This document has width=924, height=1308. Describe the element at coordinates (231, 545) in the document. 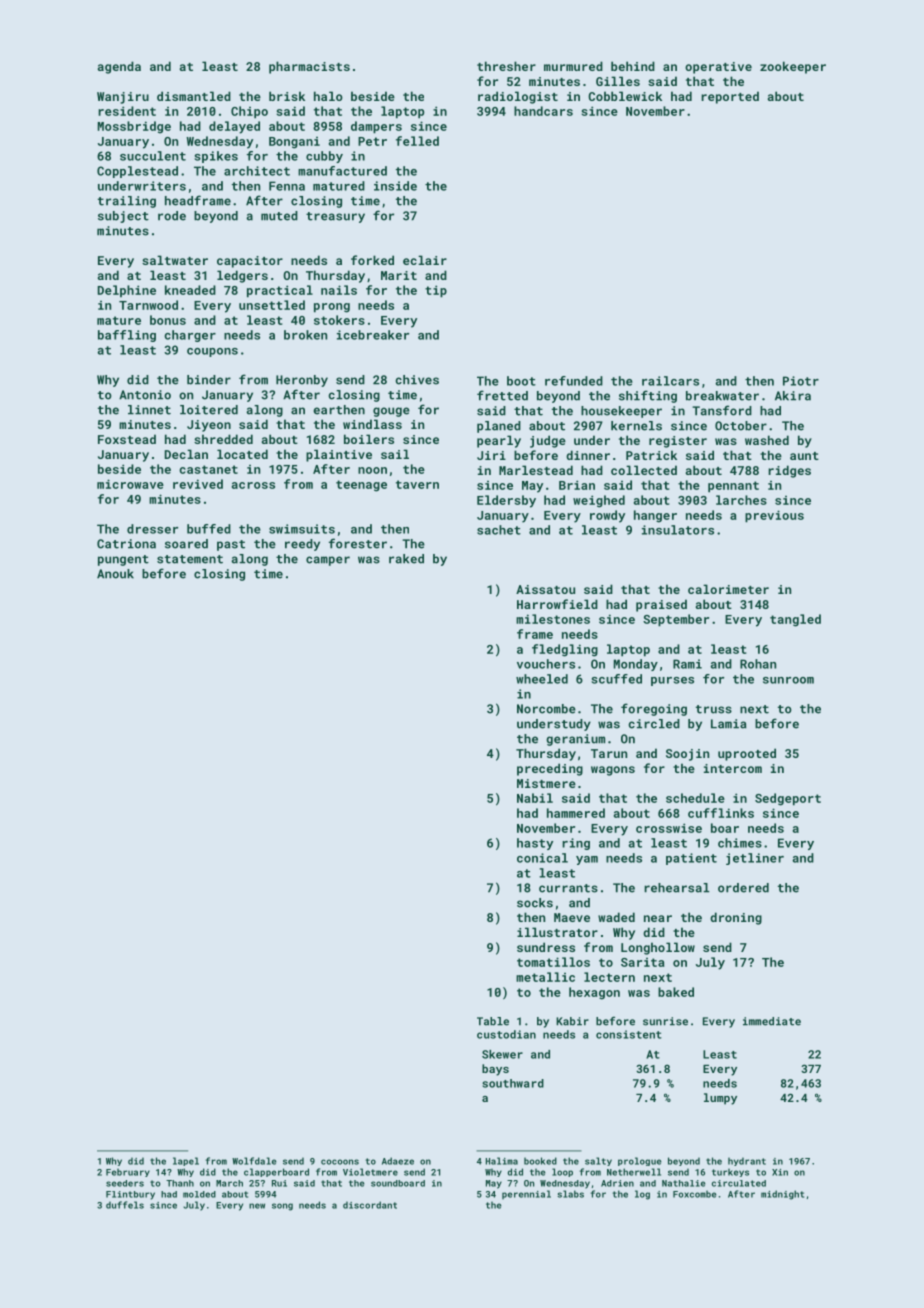

I see `past` at that location.
